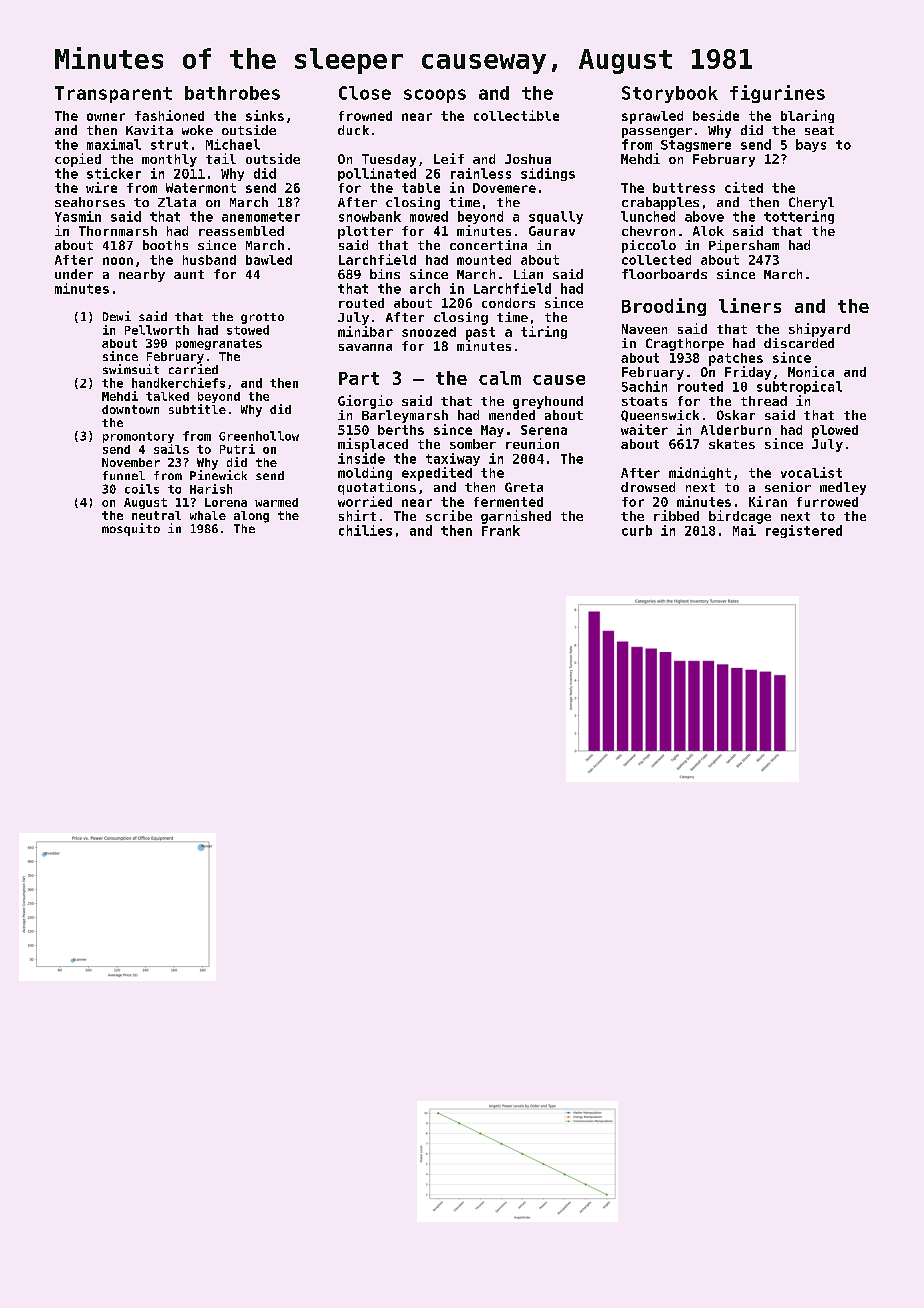  What do you see at coordinates (113, 94) in the image?
I see `Transparent` at bounding box center [113, 94].
